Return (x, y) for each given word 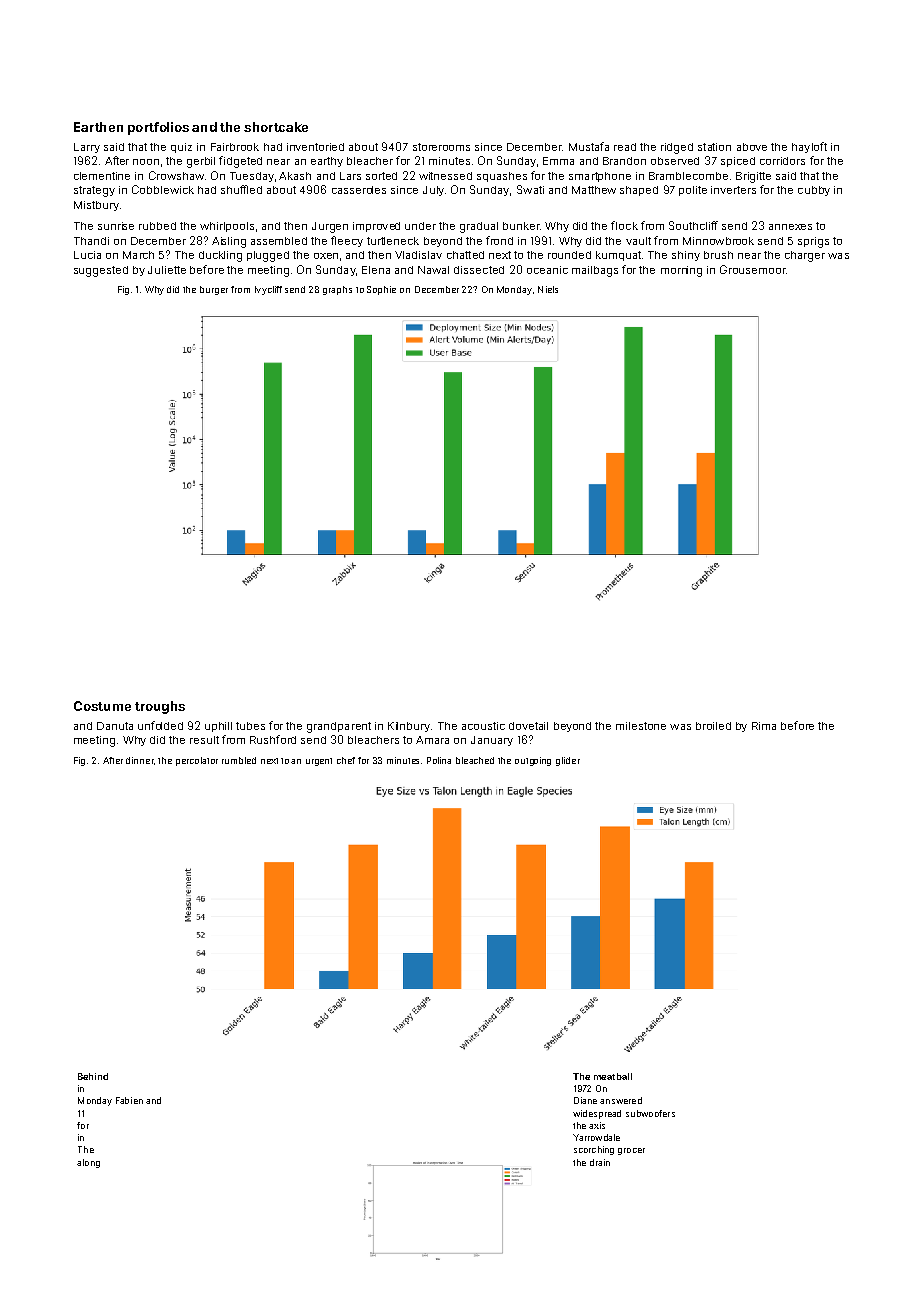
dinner (140, 760)
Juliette (167, 270)
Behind (93, 1076)
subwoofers (650, 1113)
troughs (160, 707)
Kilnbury (409, 727)
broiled (713, 726)
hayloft (809, 147)
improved (376, 227)
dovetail (528, 726)
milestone (641, 726)
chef (346, 760)
